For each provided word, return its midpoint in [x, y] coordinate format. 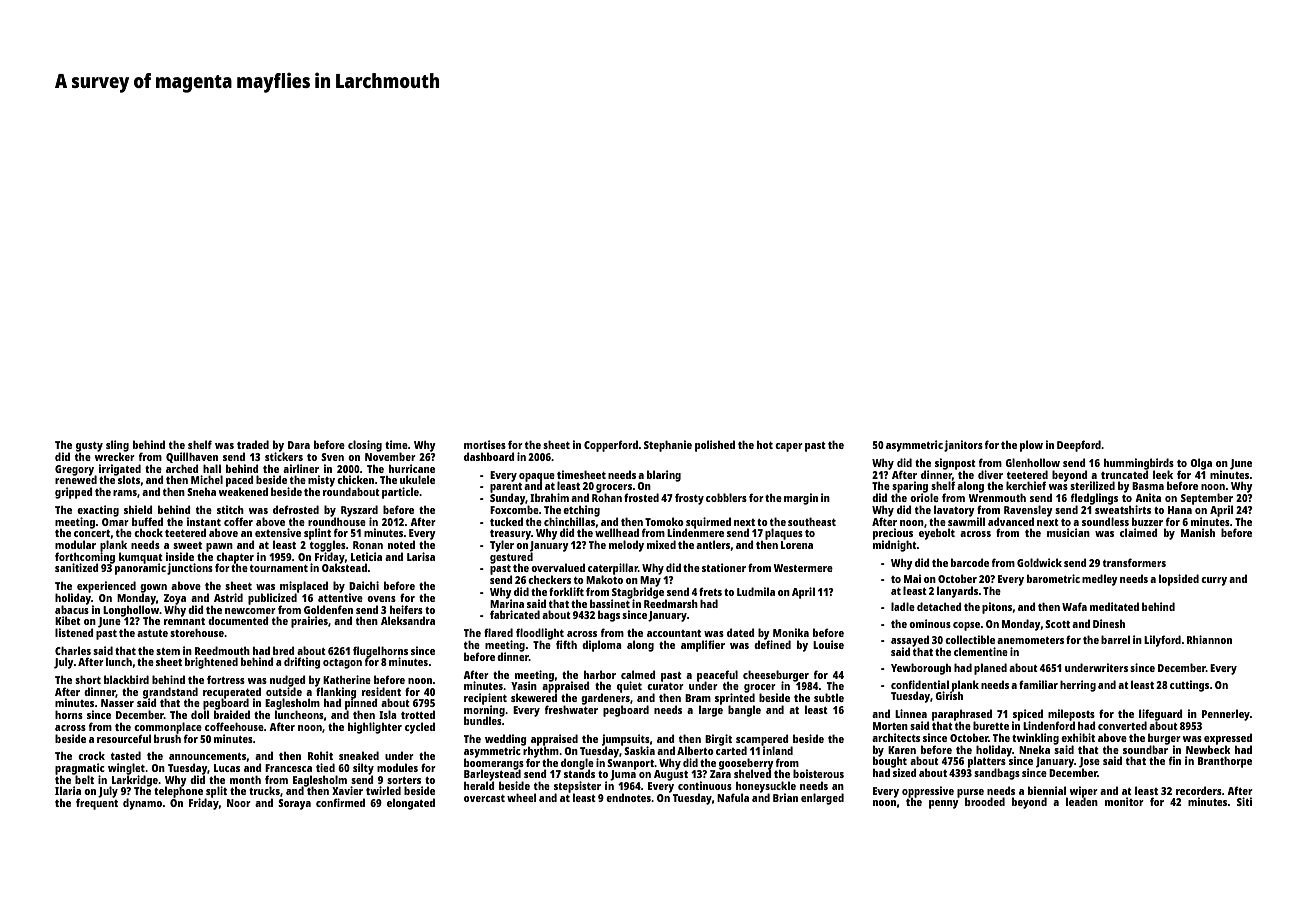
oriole [924, 497]
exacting [98, 511]
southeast [812, 521]
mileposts [1071, 715]
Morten [890, 726]
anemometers [1030, 640]
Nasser [117, 703]
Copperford [611, 446]
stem [168, 651]
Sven [332, 457]
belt [84, 779]
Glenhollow [1032, 462]
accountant [674, 633]
